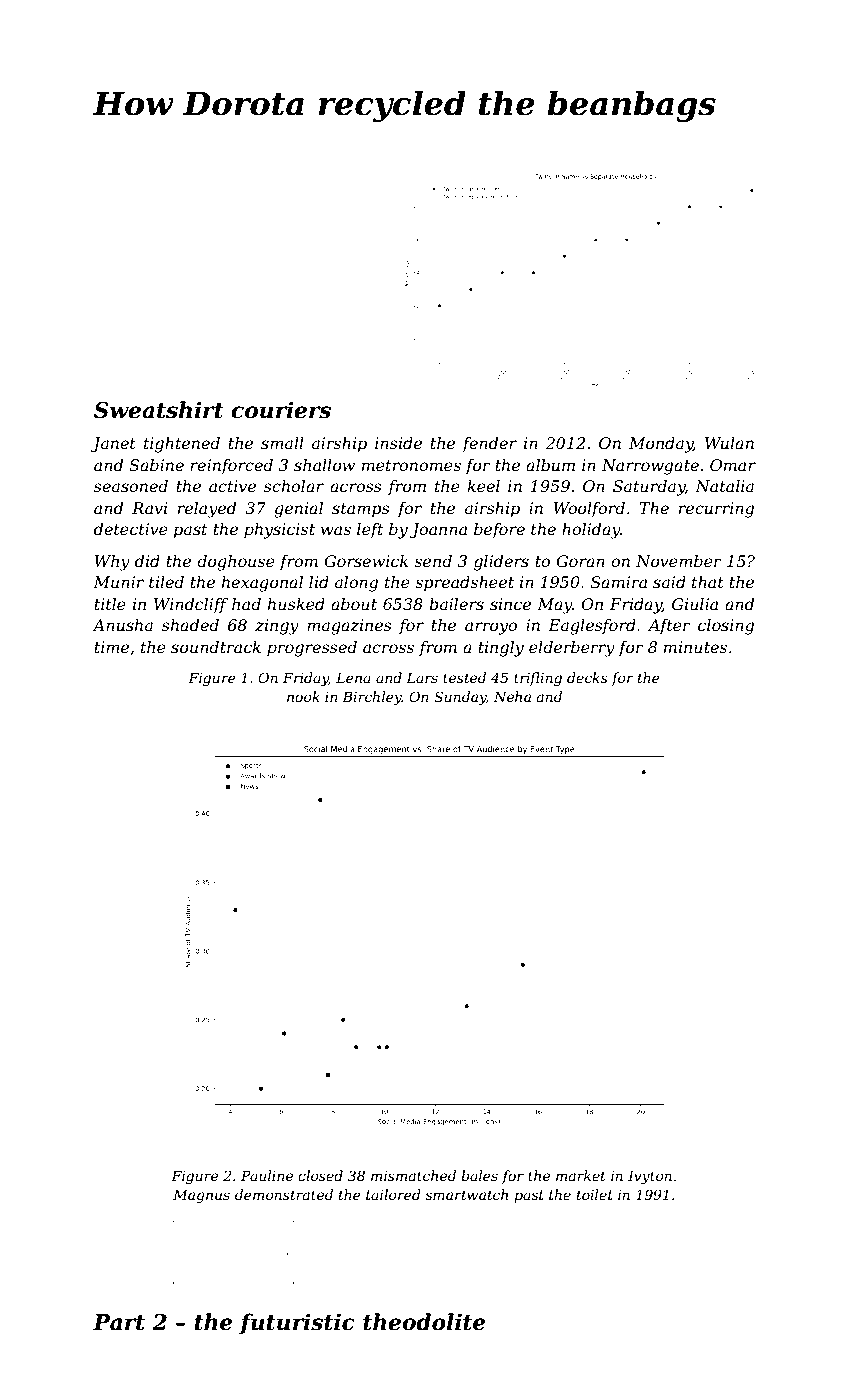 The width and height of the screenshot is (849, 1400). I want to click on before, so click(499, 531).
